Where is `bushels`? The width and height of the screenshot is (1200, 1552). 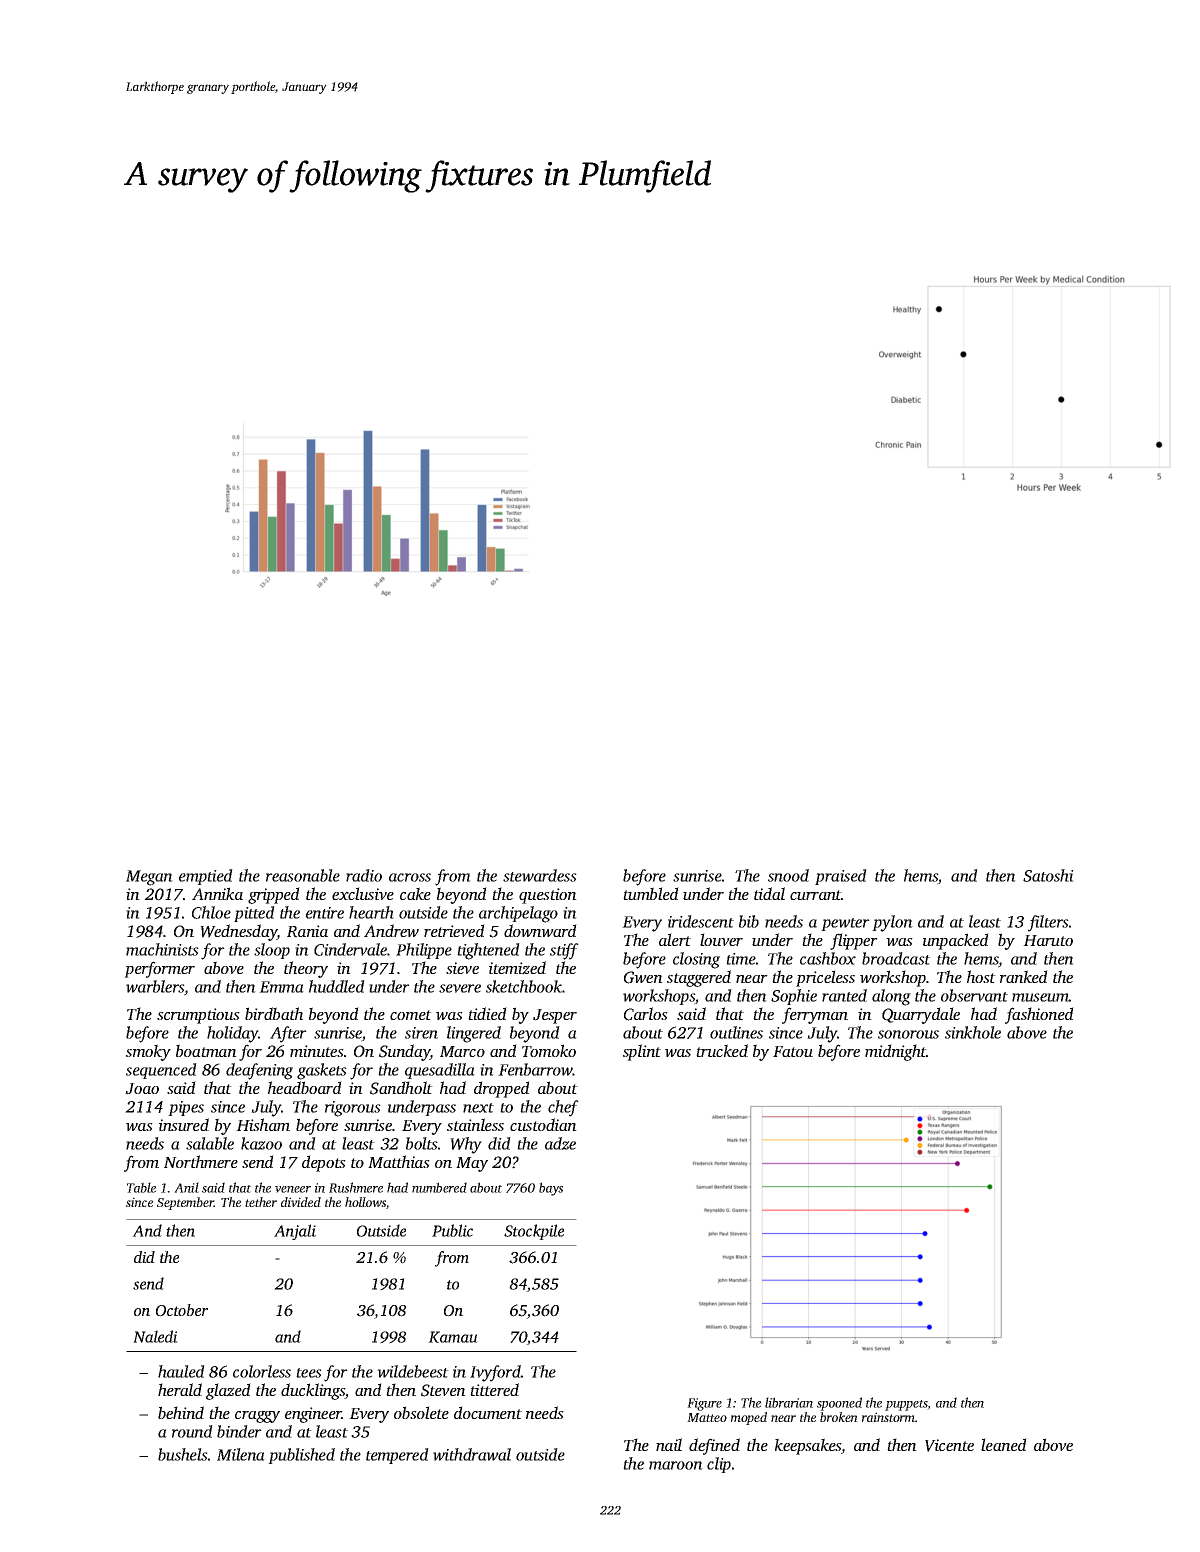
bushels is located at coordinates (183, 1454).
